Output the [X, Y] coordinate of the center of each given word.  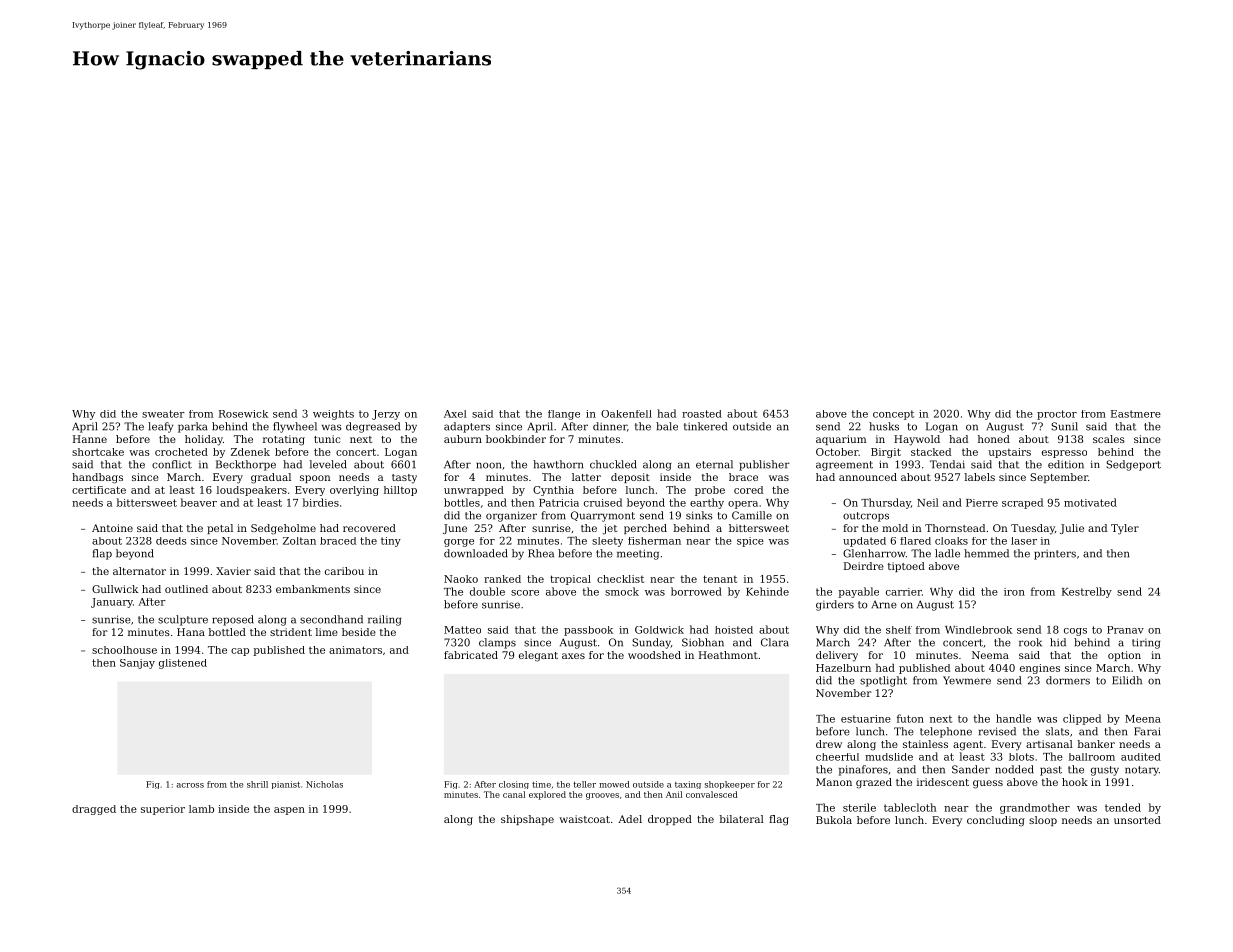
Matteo [462, 630]
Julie [1072, 529]
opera [743, 505]
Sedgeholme [283, 529]
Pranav [1125, 630]
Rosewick [243, 414]
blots [1021, 757]
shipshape [527, 820]
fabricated [471, 655]
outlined [186, 589]
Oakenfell [626, 414]
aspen [289, 811]
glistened [183, 664]
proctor [1057, 415]
